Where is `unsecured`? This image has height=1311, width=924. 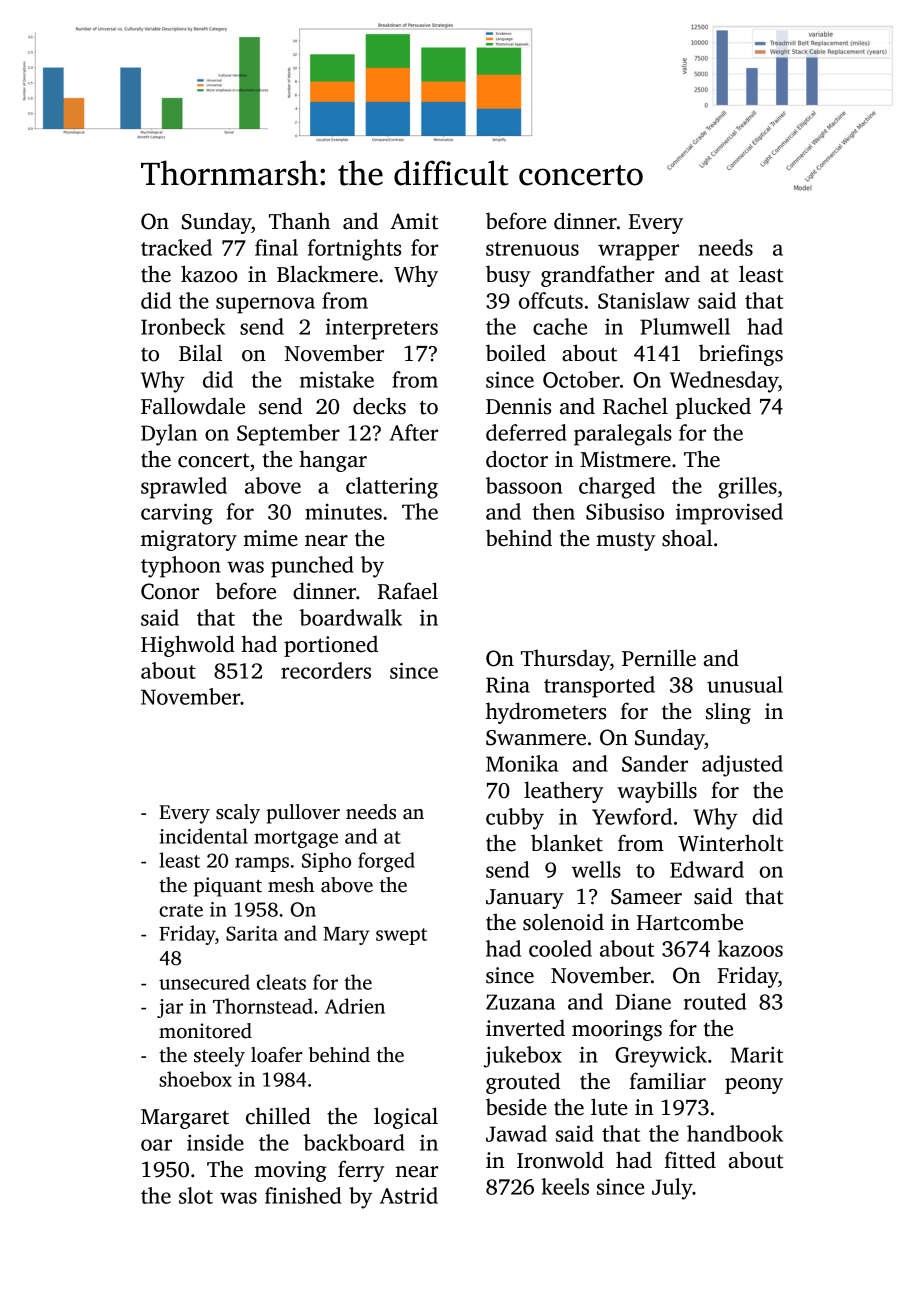 unsecured is located at coordinates (204, 982).
